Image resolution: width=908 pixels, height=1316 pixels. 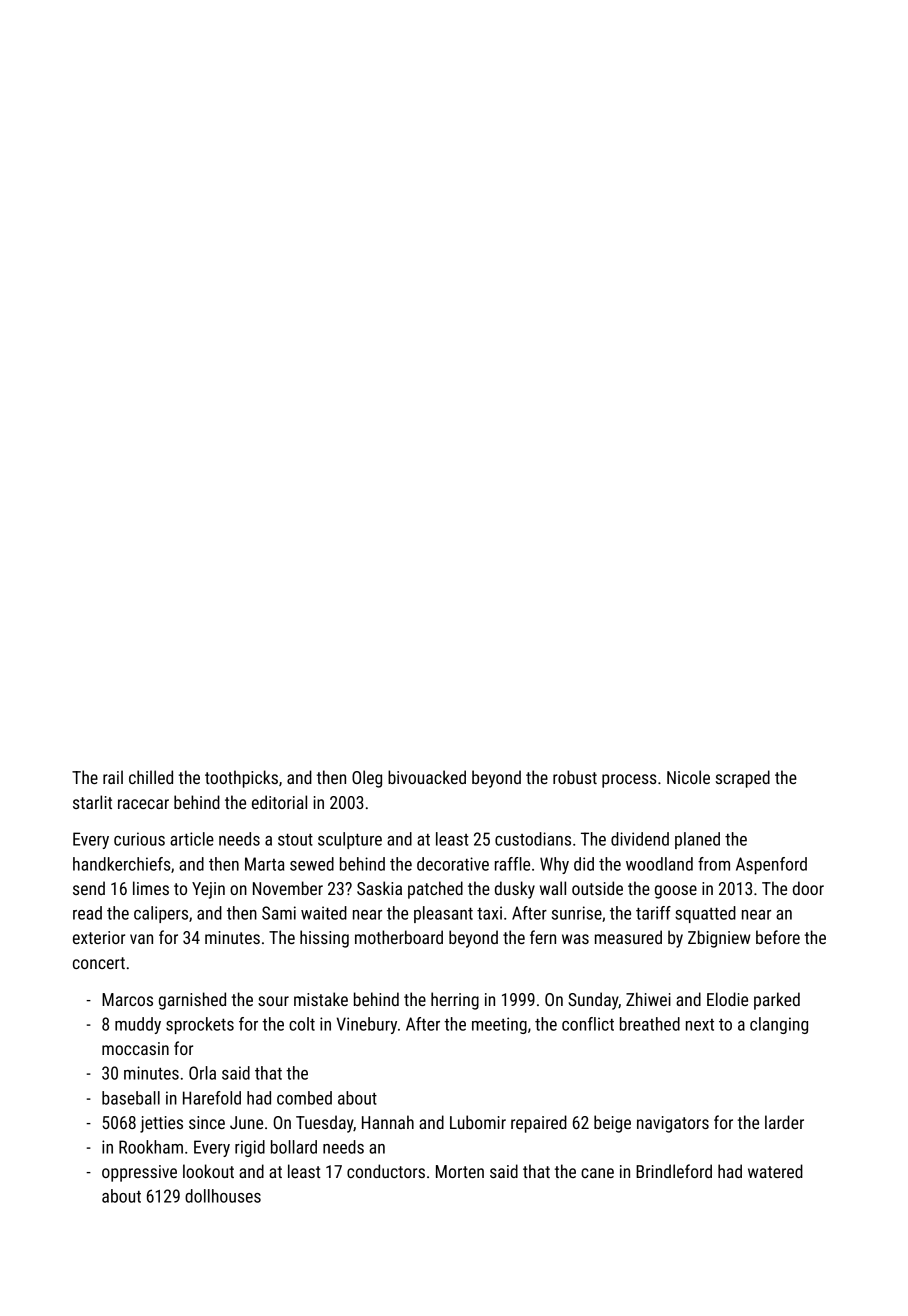 I want to click on Morten, so click(x=460, y=1171).
